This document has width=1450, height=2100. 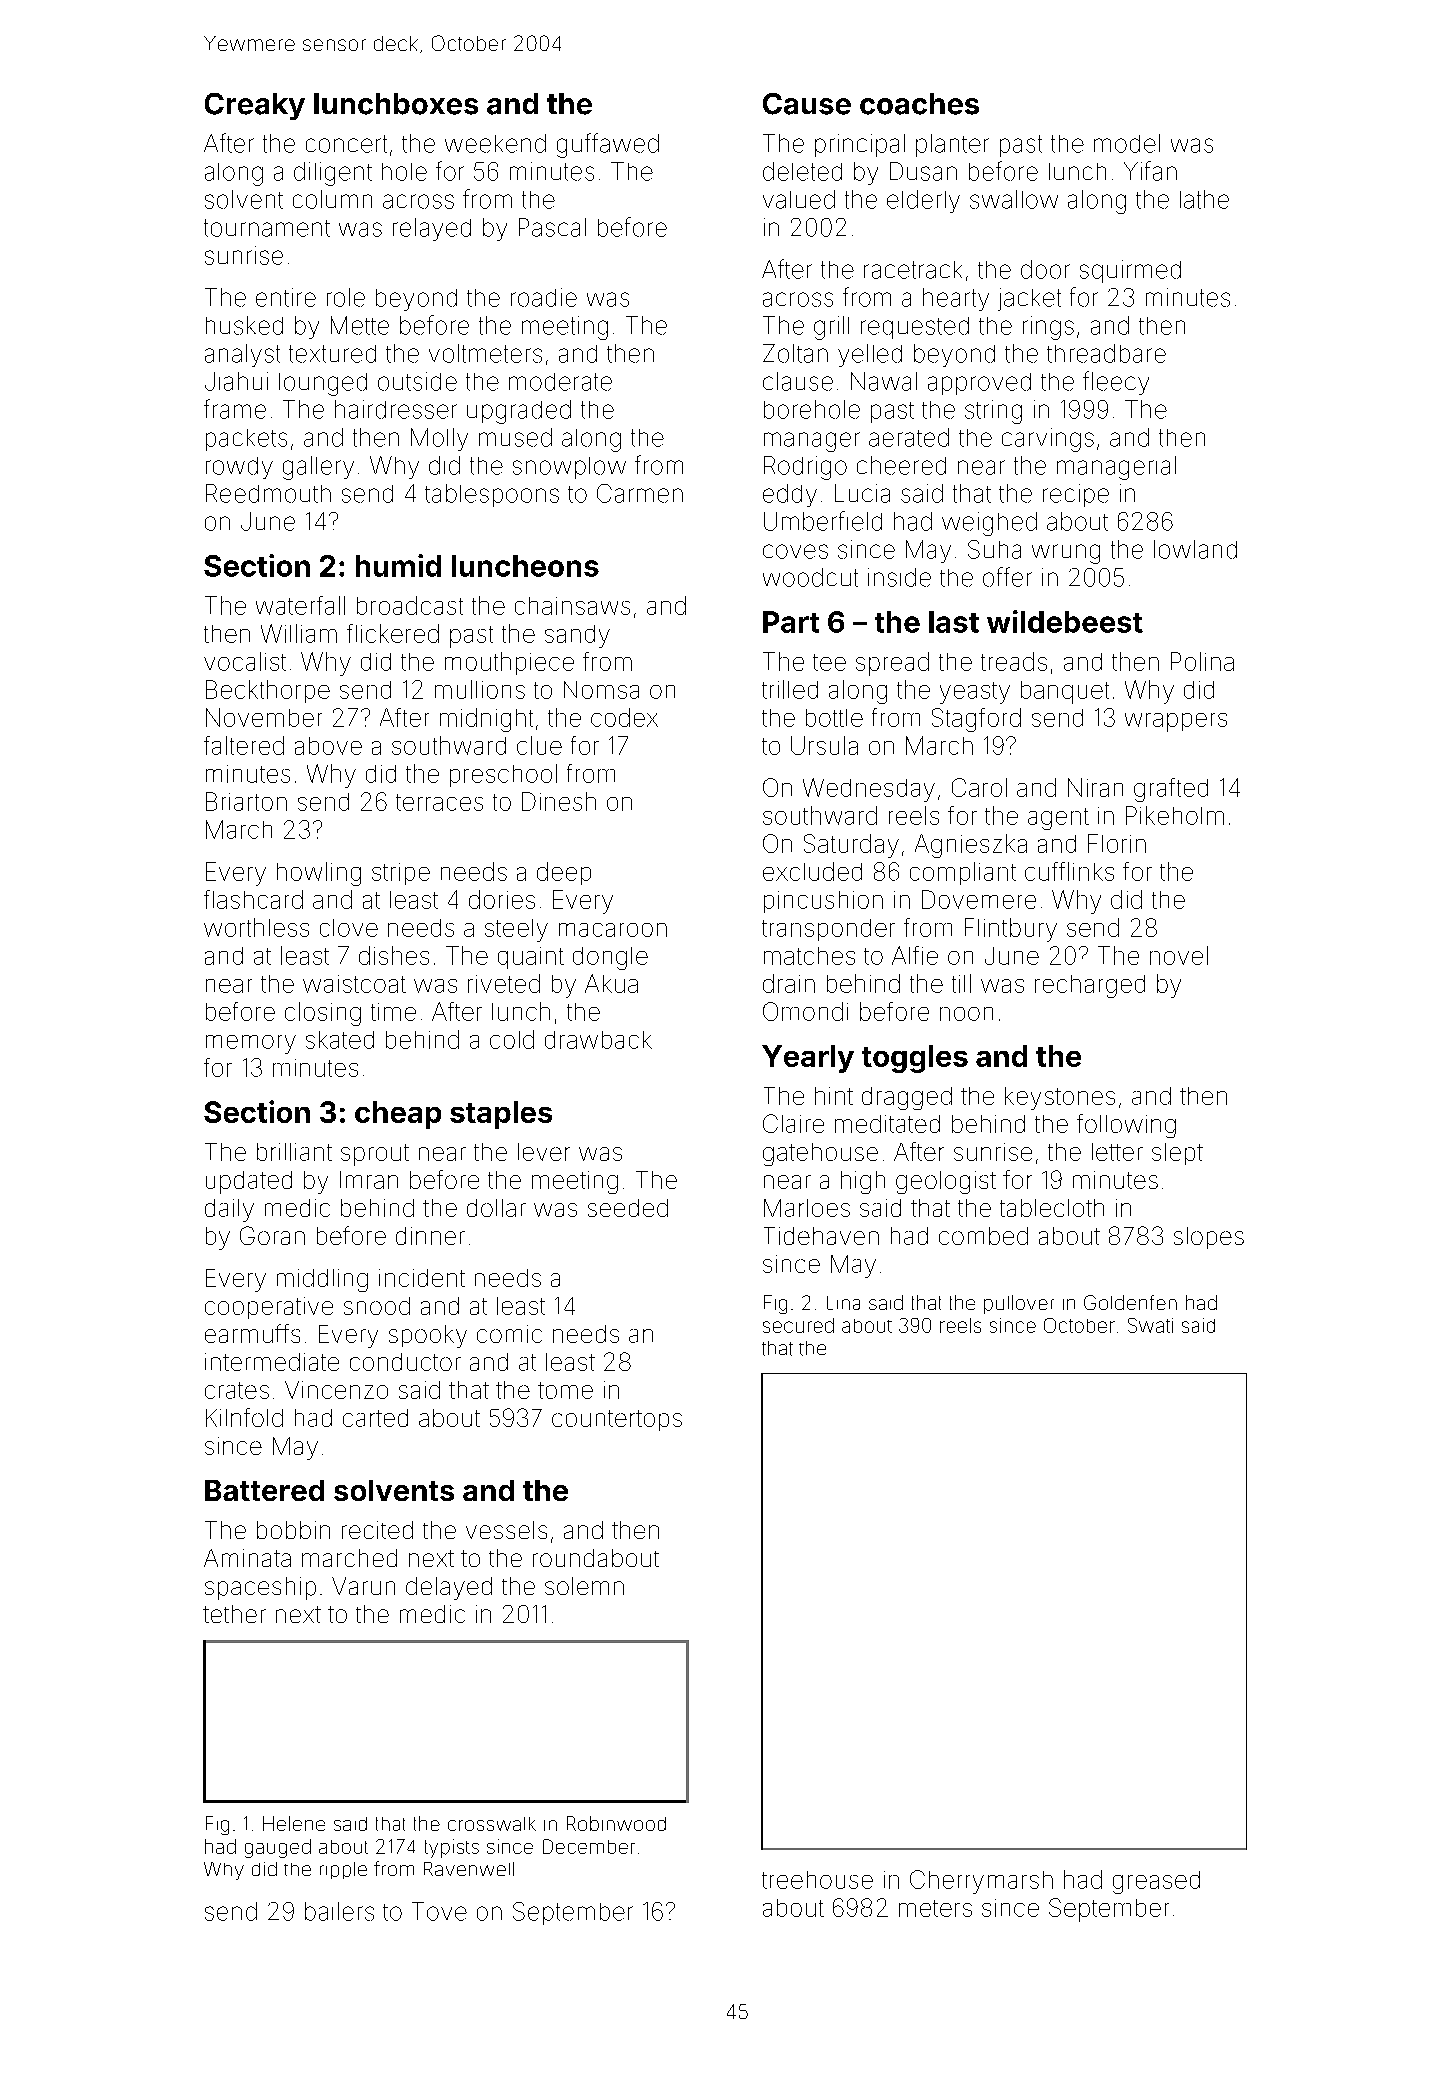 I want to click on bailers, so click(x=339, y=1911).
